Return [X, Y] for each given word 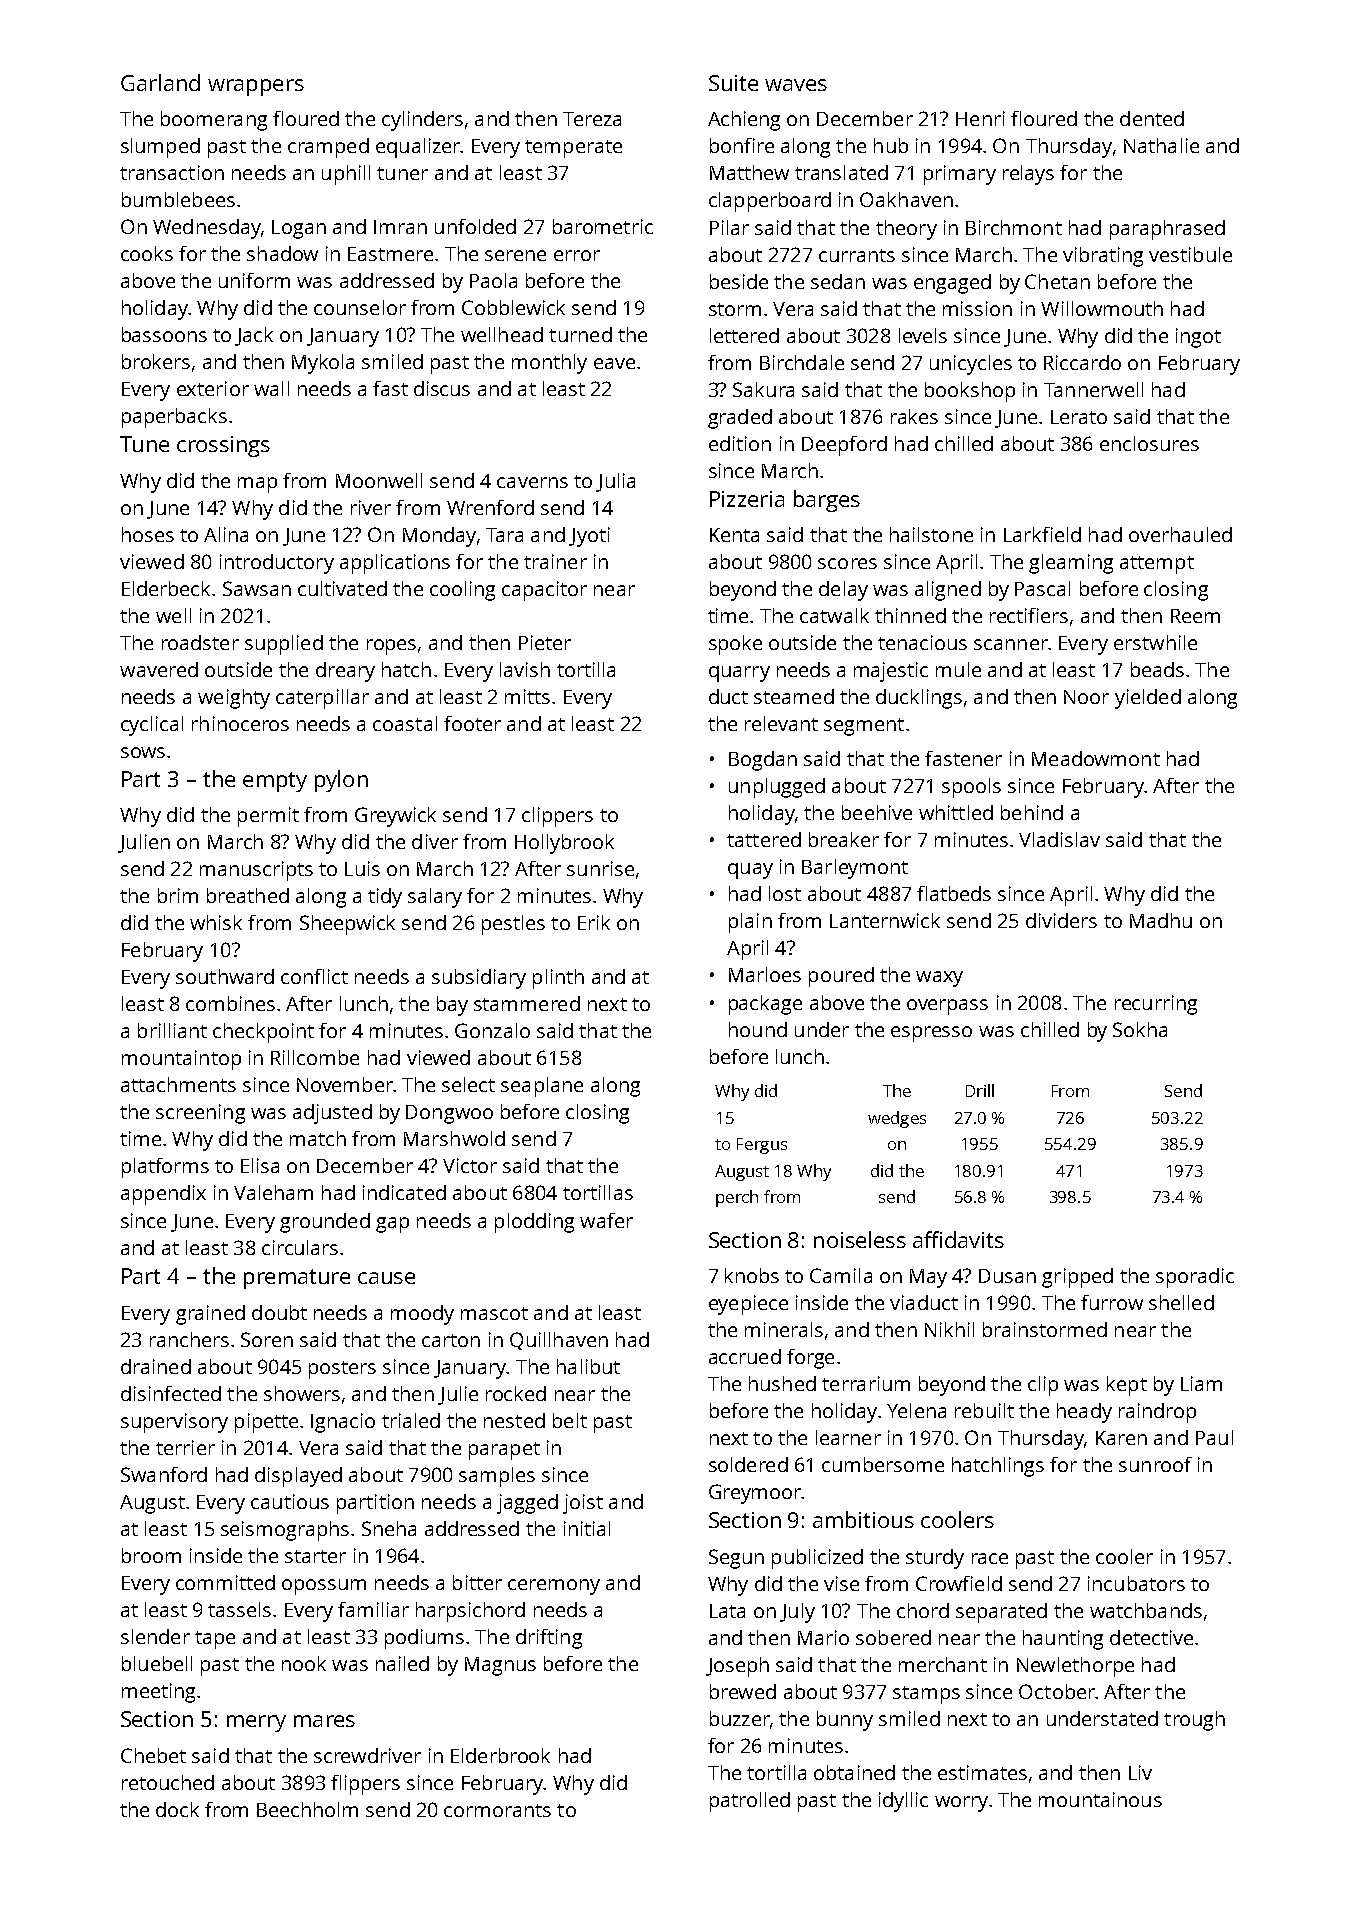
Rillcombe [315, 1057]
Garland [160, 82]
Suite [733, 83]
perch [737, 1198]
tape [215, 1640]
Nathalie [1161, 145]
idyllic [903, 1802]
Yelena [916, 1410]
